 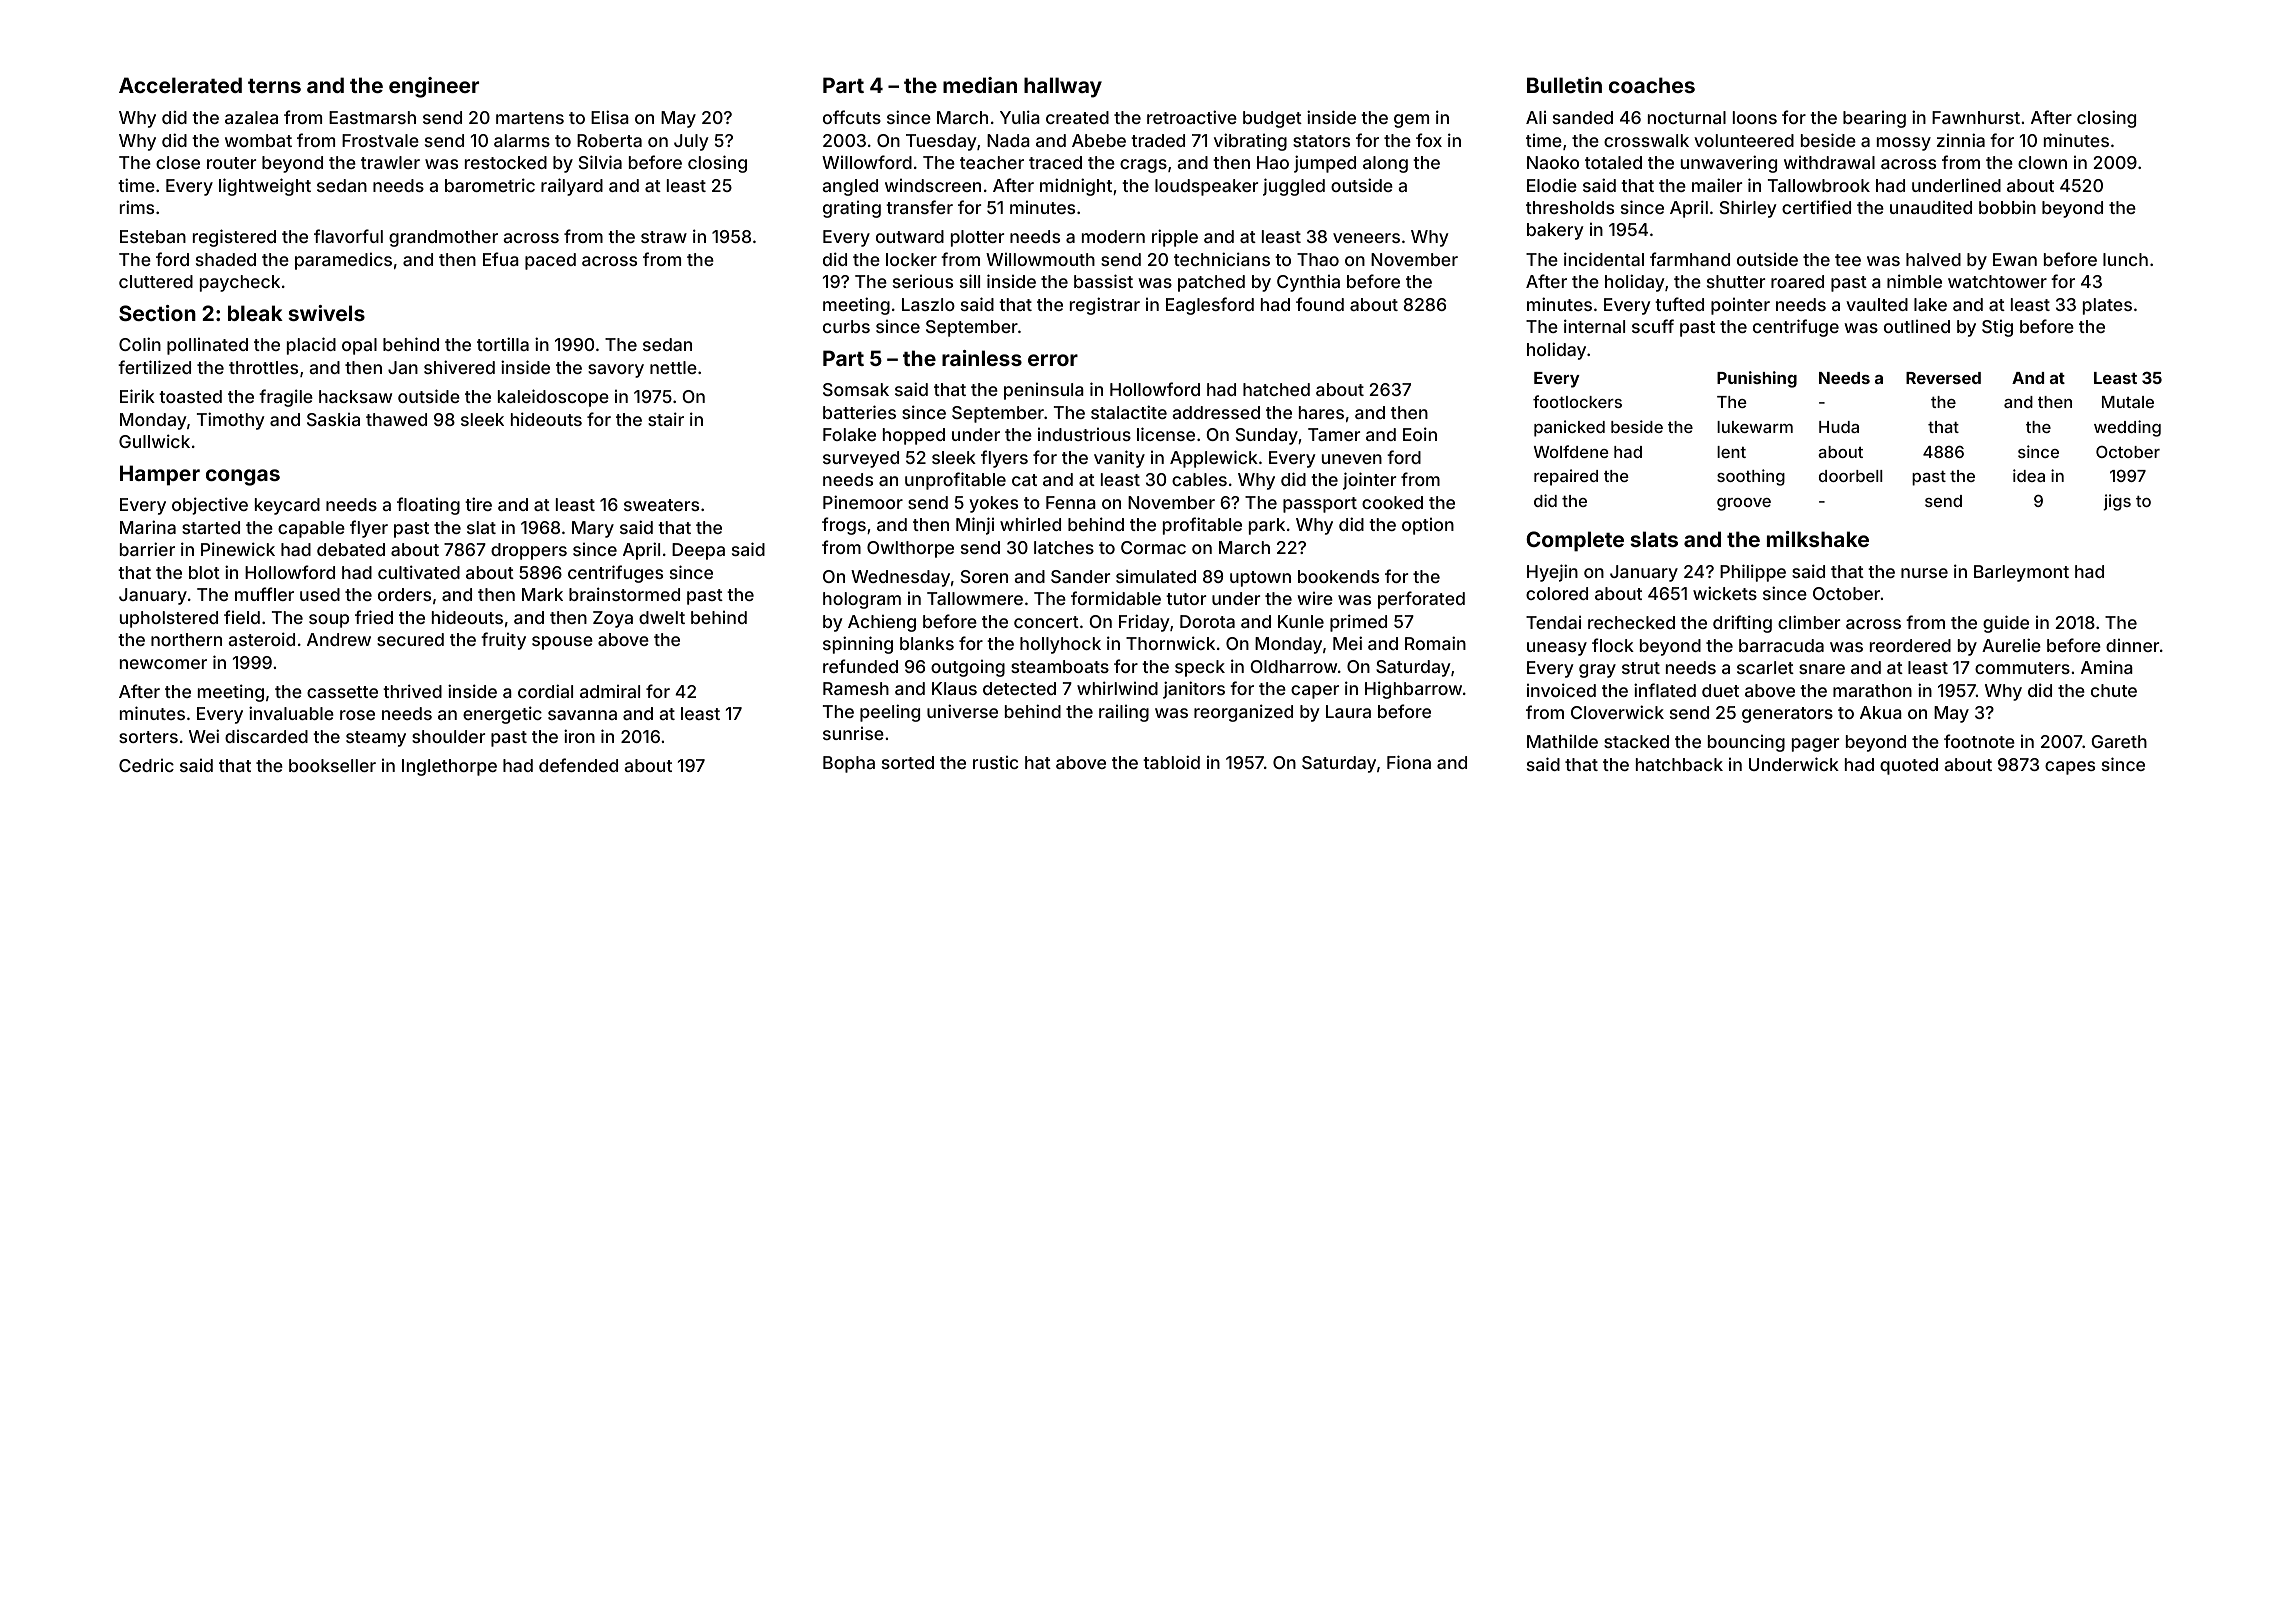 I want to click on Inglethorpe, so click(x=449, y=767).
